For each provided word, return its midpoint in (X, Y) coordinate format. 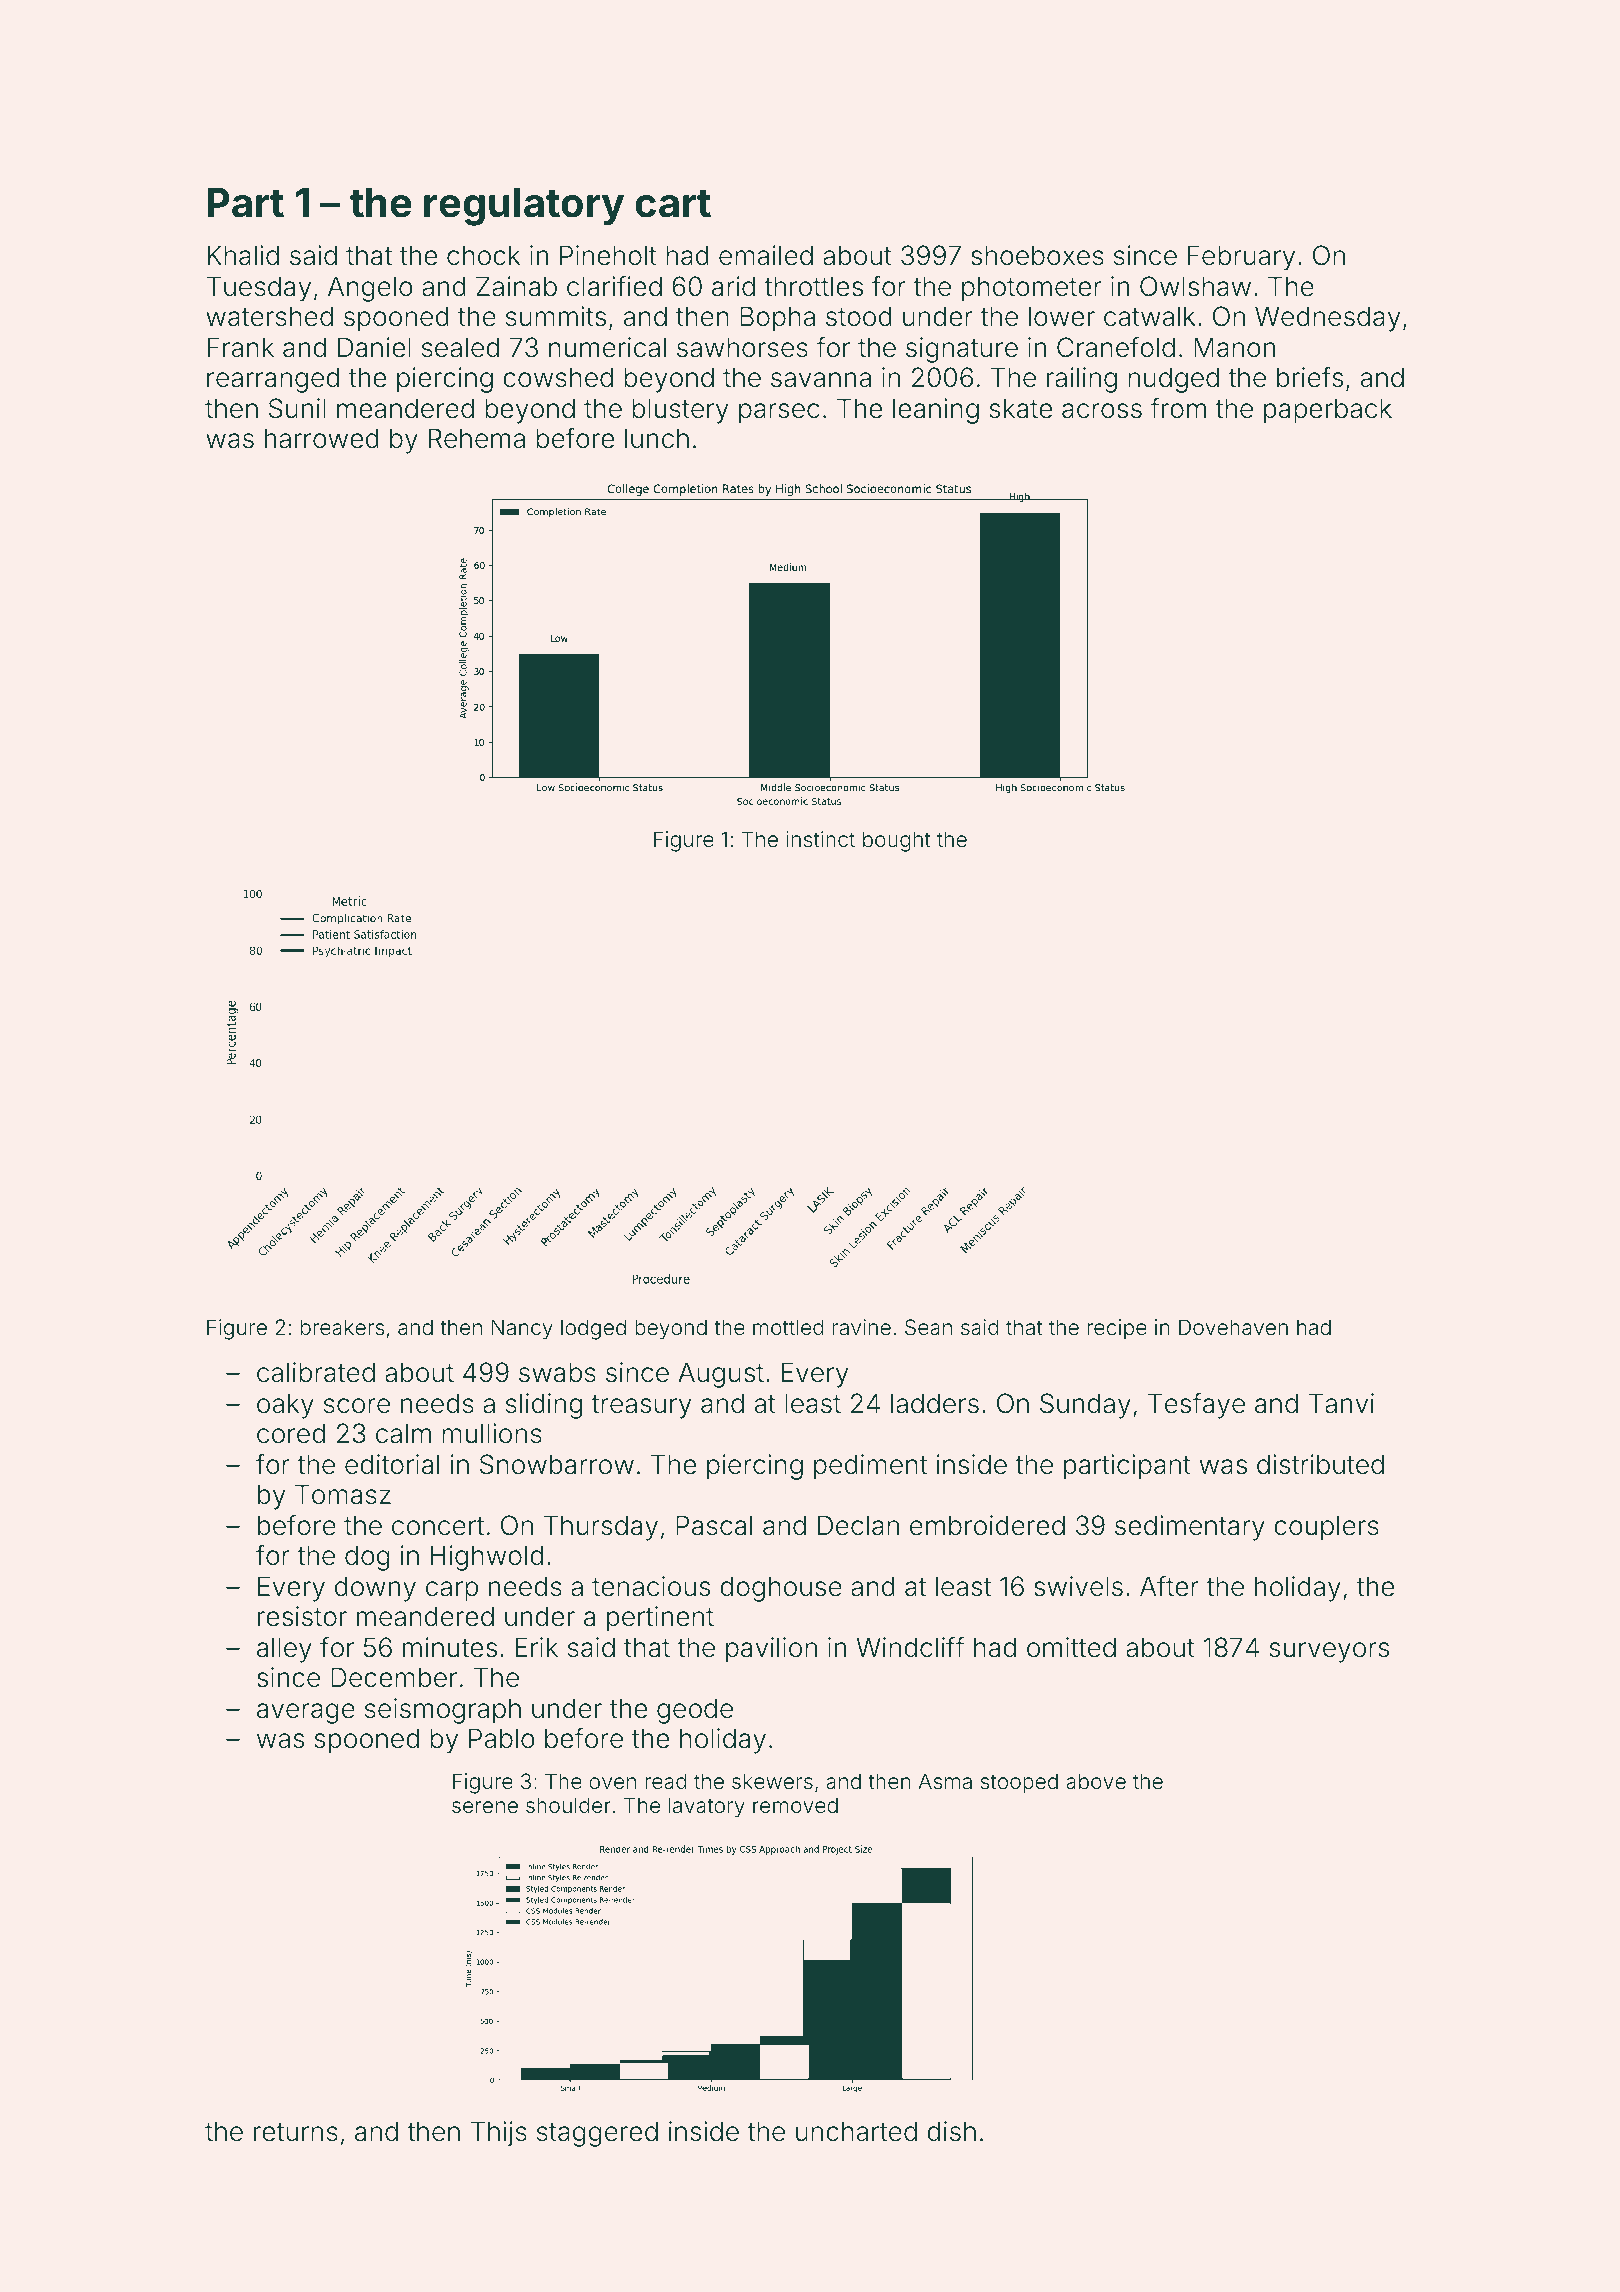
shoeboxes (1037, 255)
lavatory (707, 1807)
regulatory (524, 207)
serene (485, 1807)
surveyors (1329, 1652)
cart (673, 204)
